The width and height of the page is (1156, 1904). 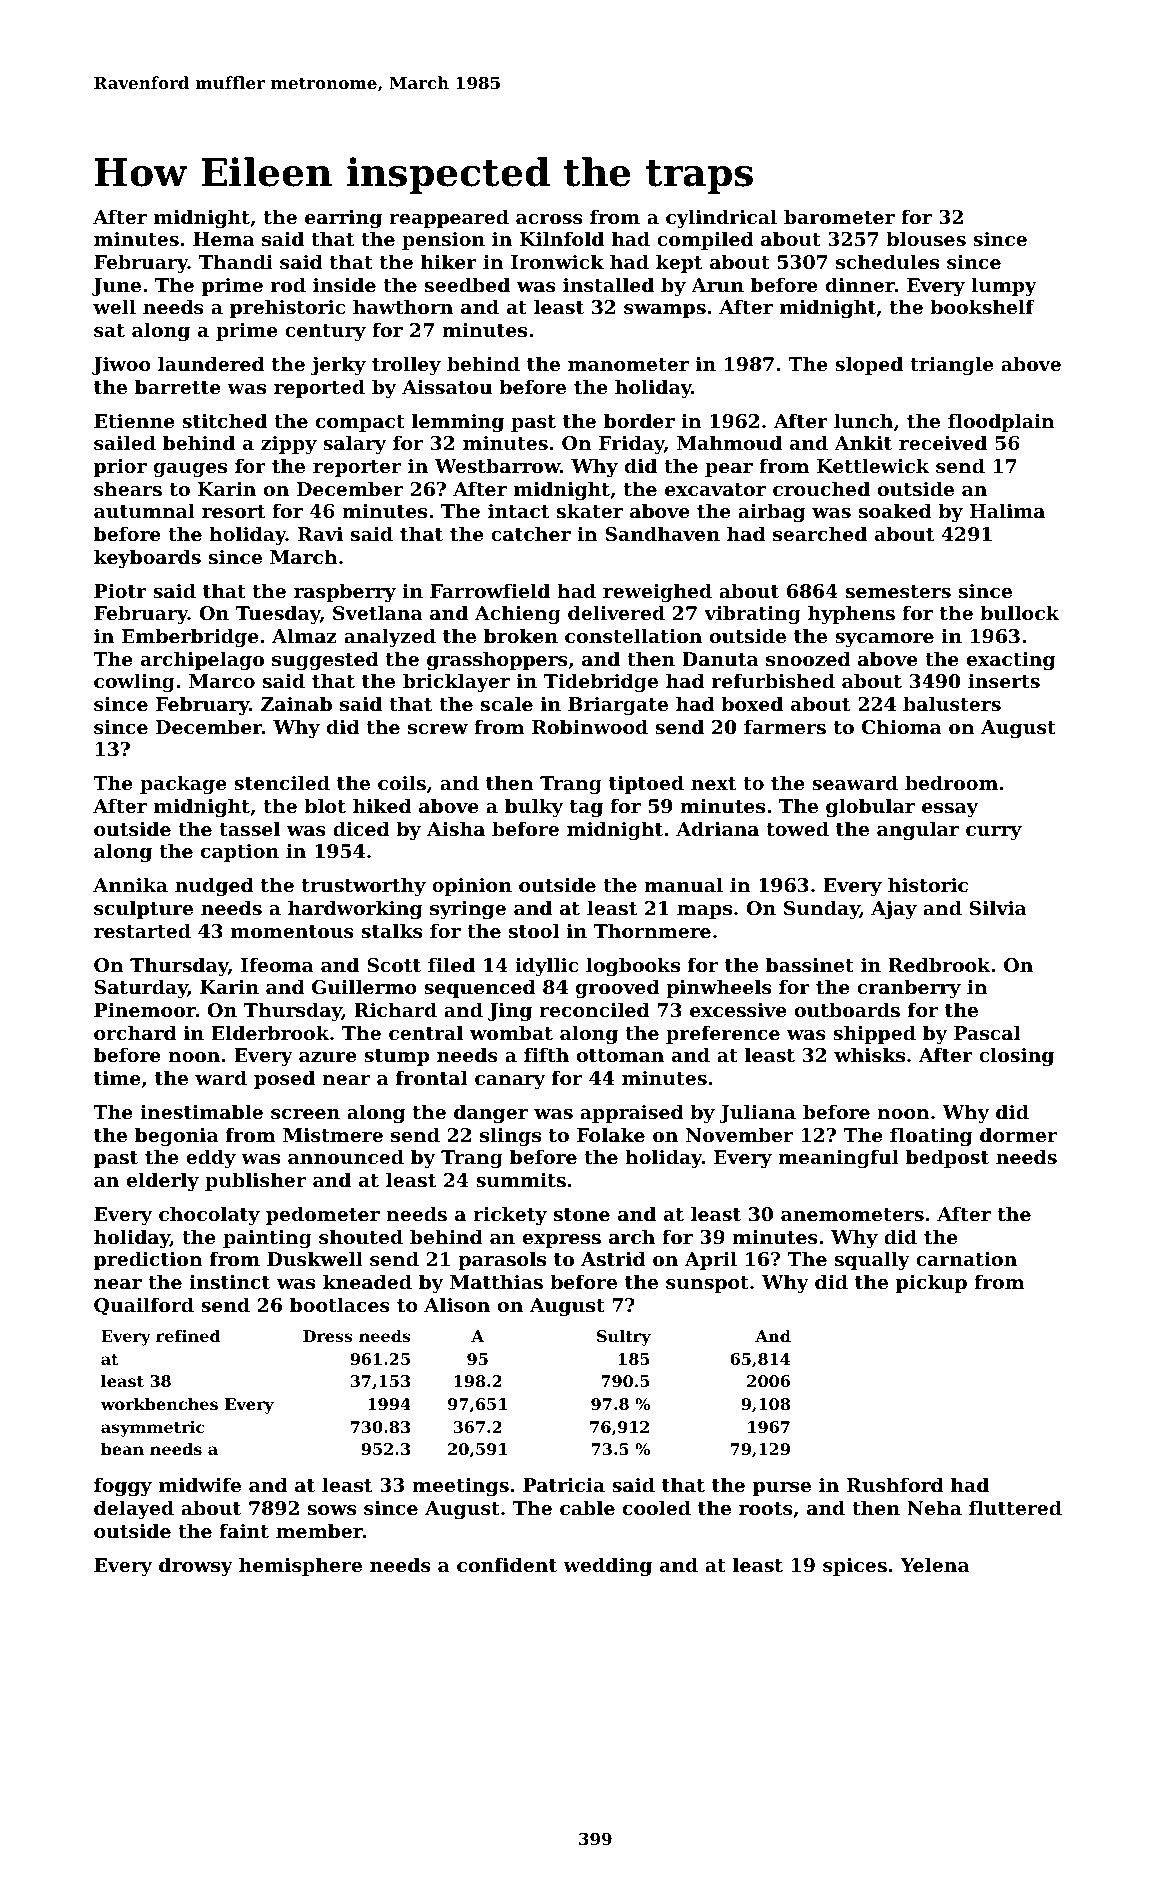 What do you see at coordinates (752, 703) in the page?
I see `boxed` at bounding box center [752, 703].
